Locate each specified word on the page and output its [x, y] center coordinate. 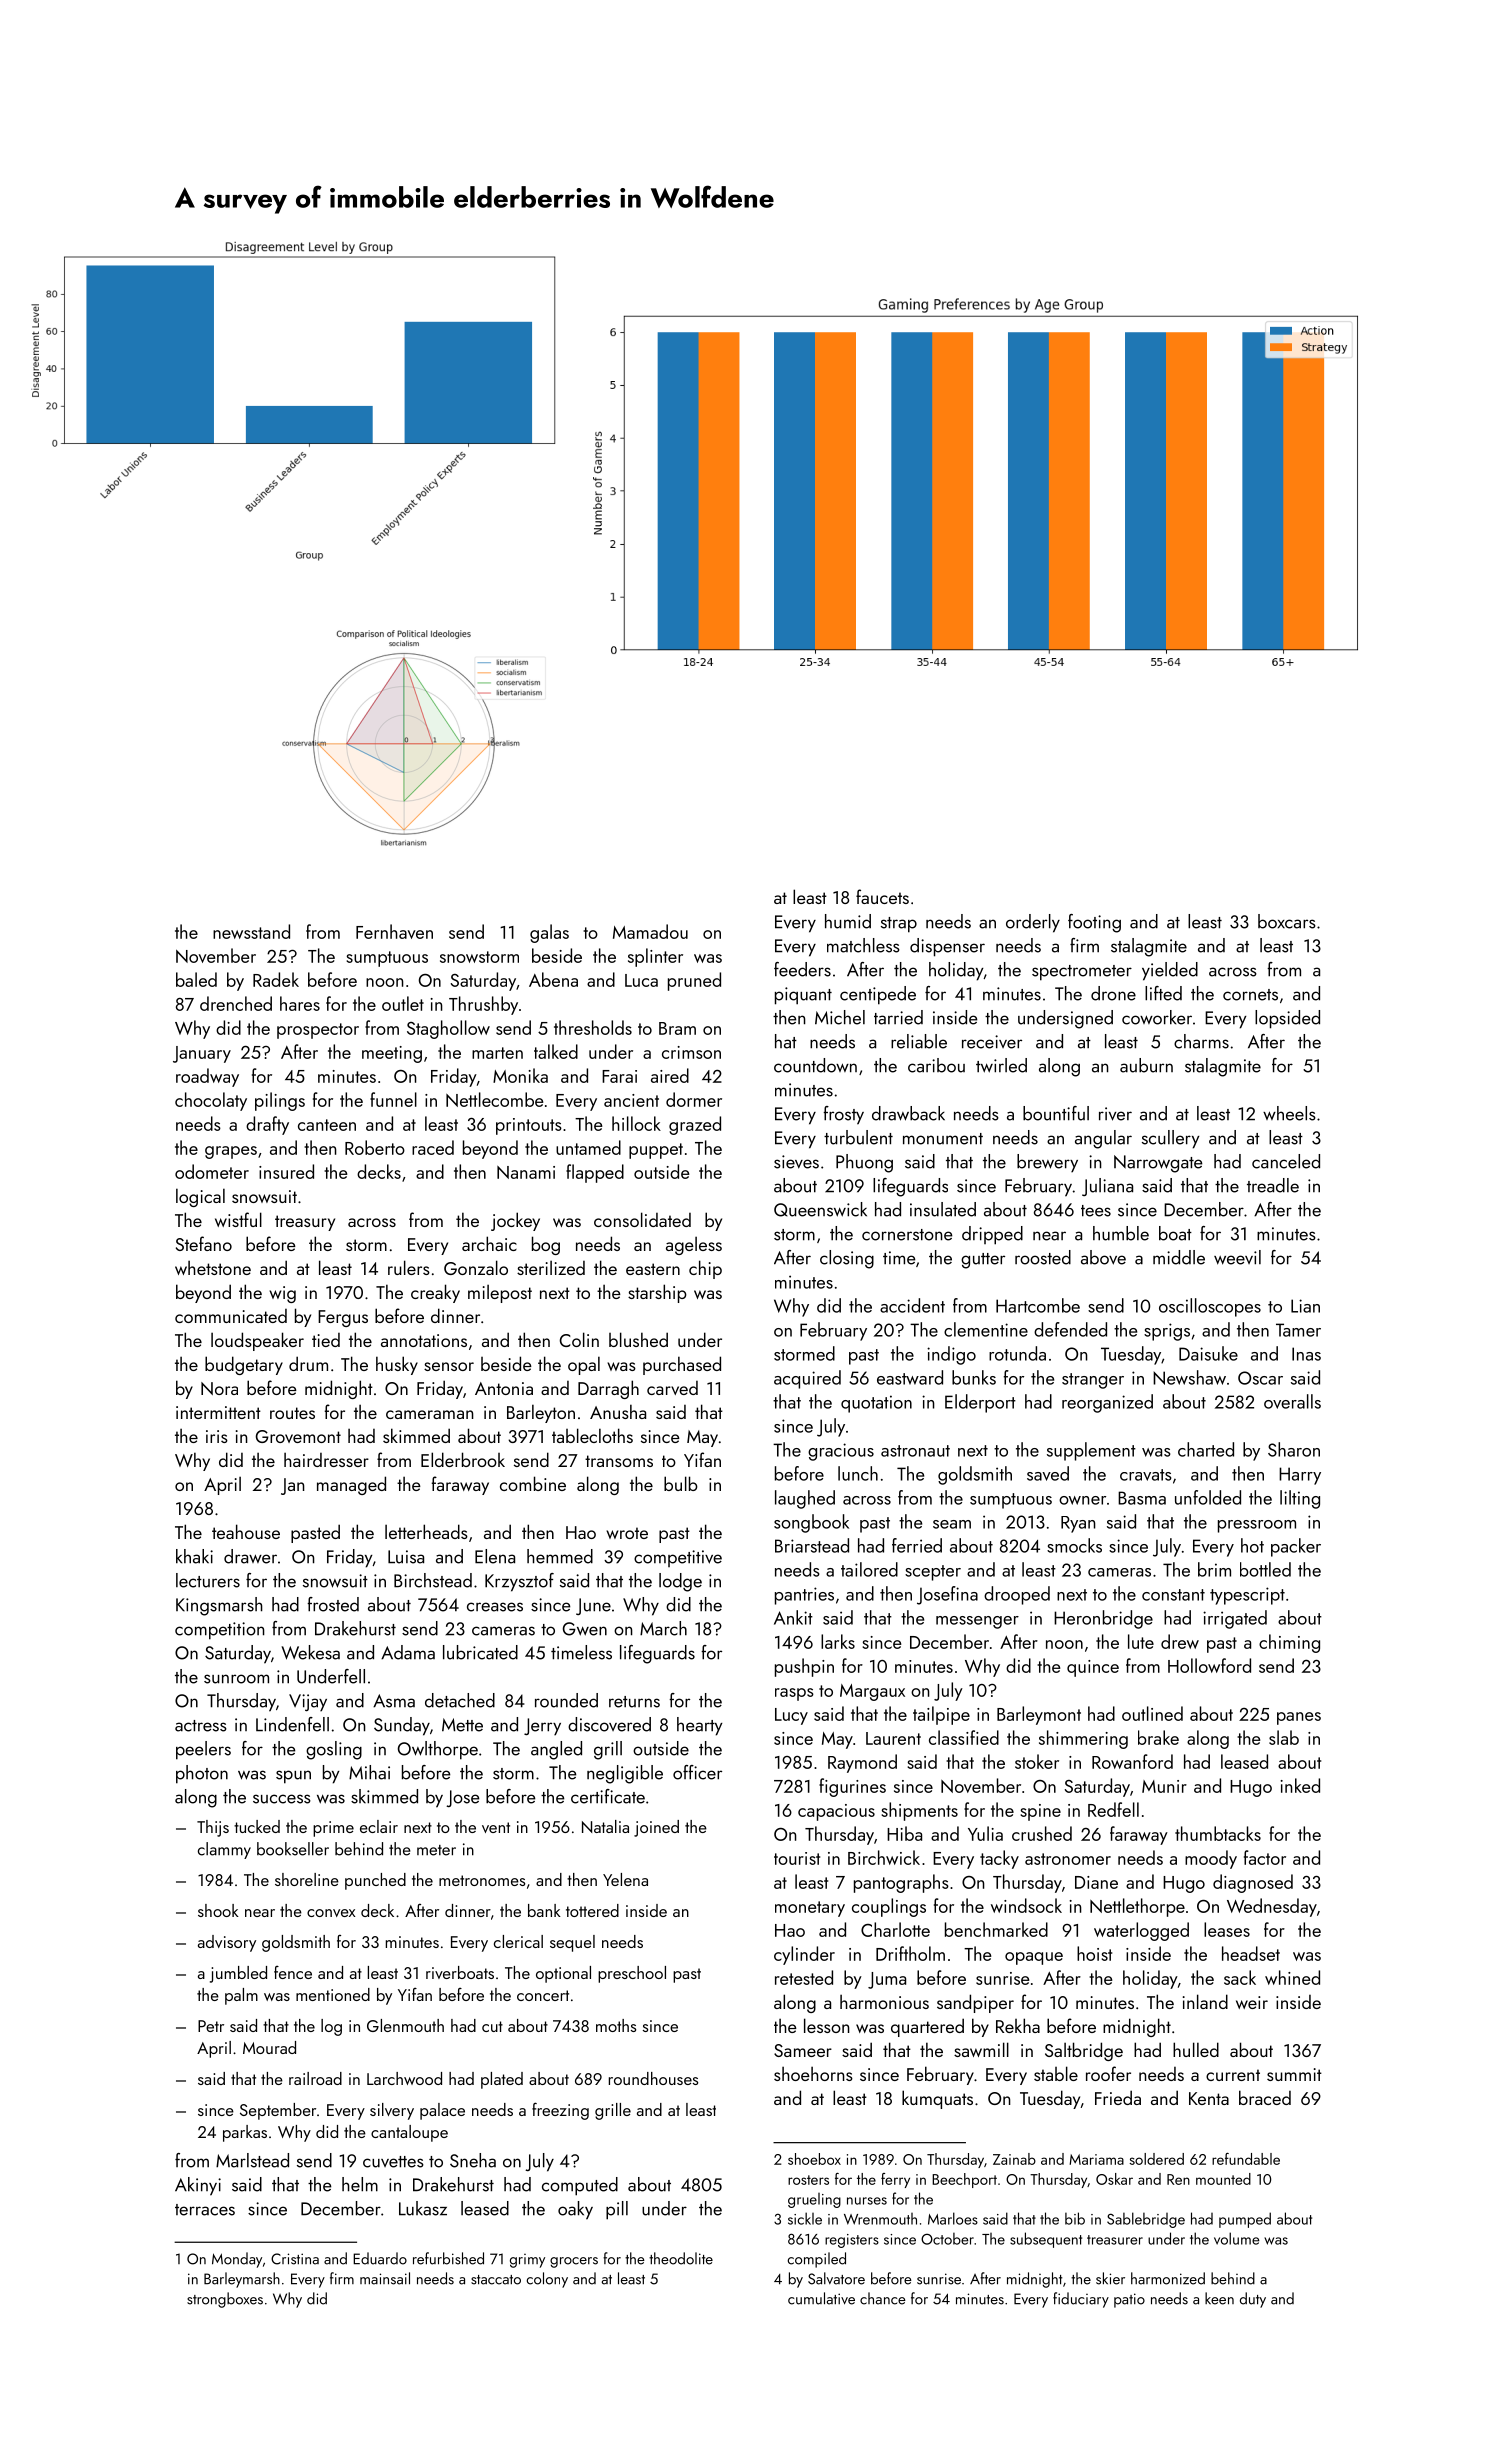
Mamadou [650, 931]
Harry [1300, 1476]
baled [196, 979]
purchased [682, 1365]
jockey [515, 1221]
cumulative [821, 2298]
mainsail [385, 2278]
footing [1094, 923]
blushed [638, 1339]
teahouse [246, 1531]
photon [202, 1774]
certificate [608, 1796]
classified [964, 1737]
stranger [1093, 1381]
